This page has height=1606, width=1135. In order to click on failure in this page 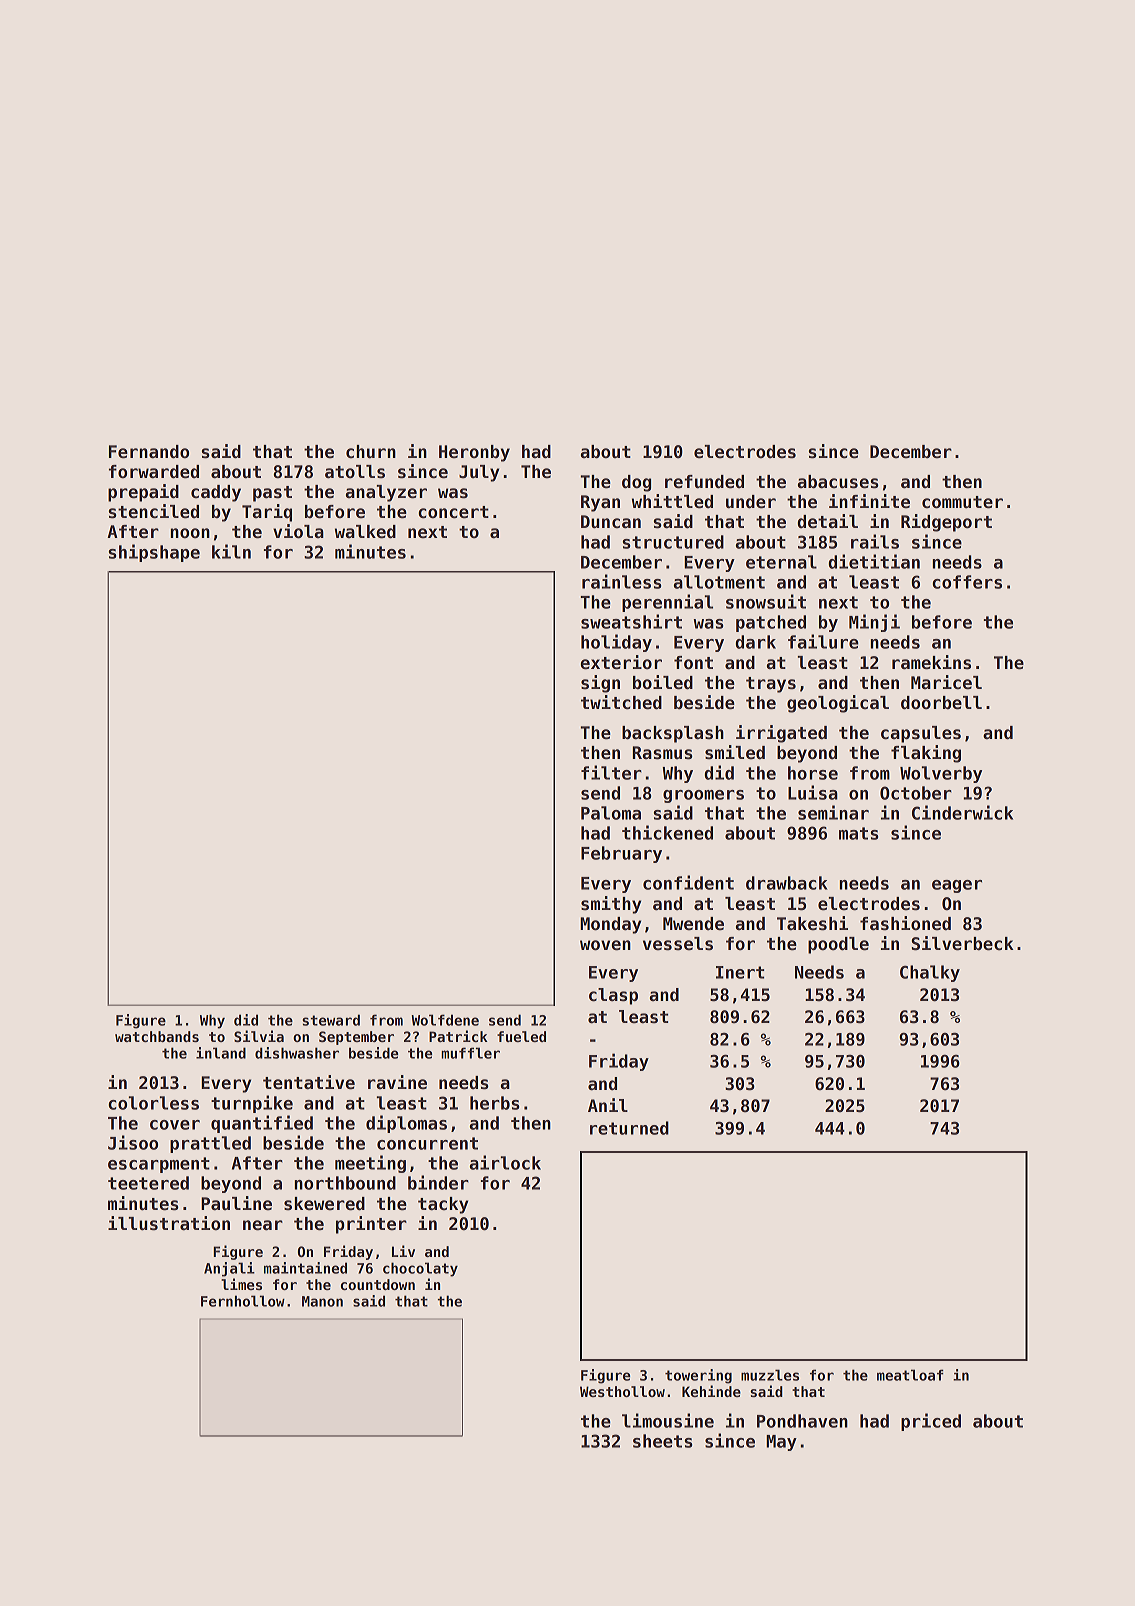, I will do `click(823, 641)`.
